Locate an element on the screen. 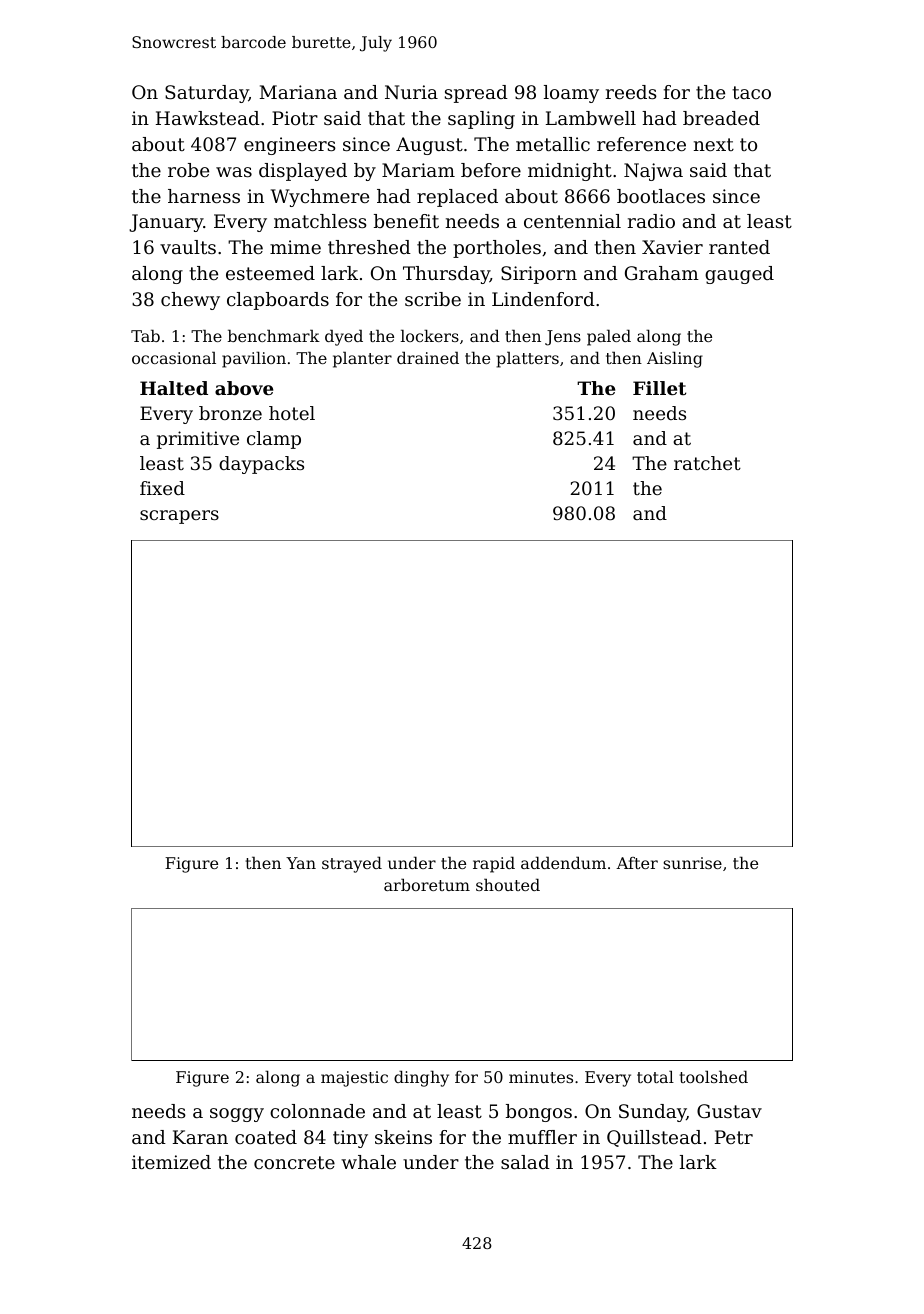 Image resolution: width=924 pixels, height=1314 pixels. loamy is located at coordinates (571, 94).
